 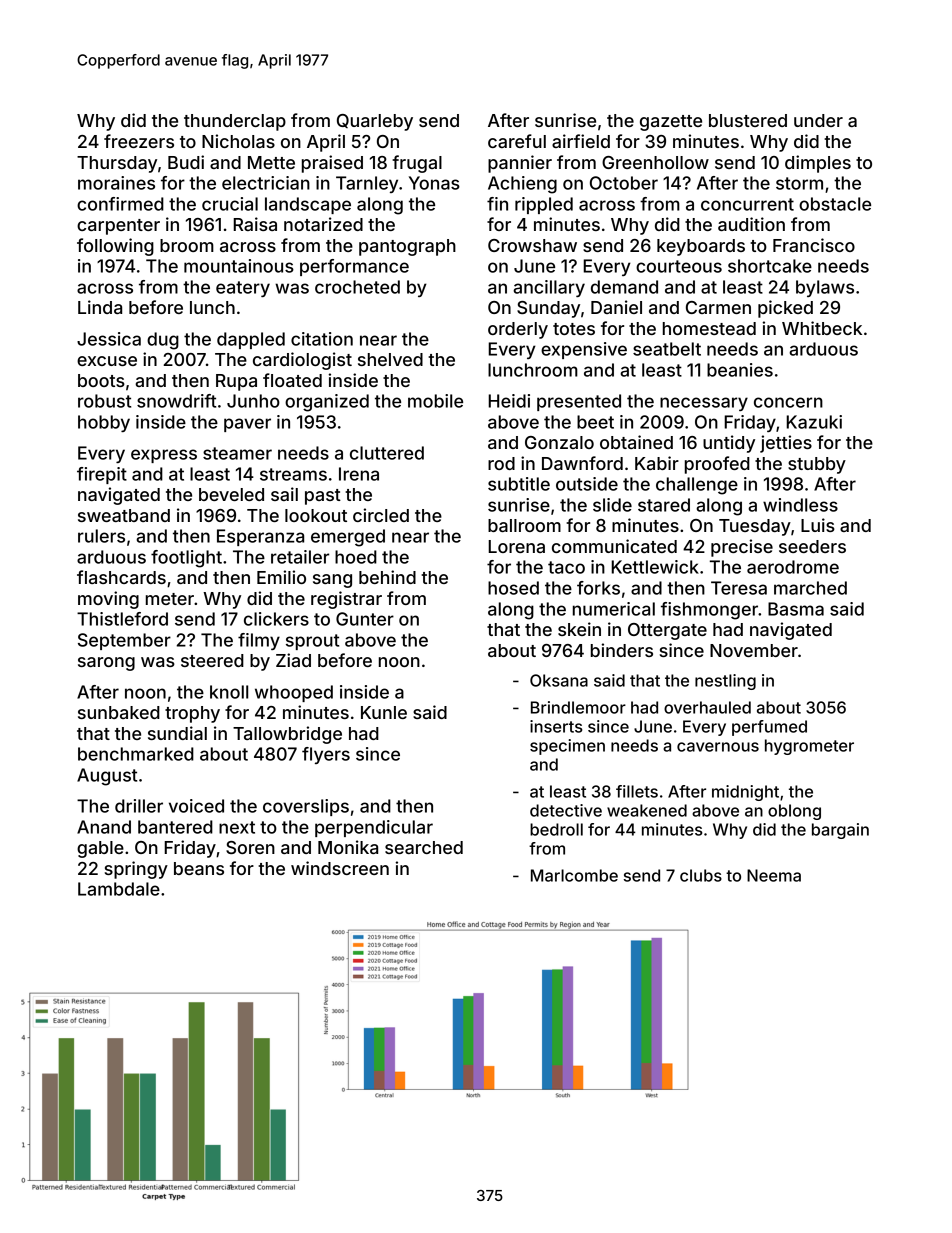 I want to click on taco, so click(x=566, y=567).
